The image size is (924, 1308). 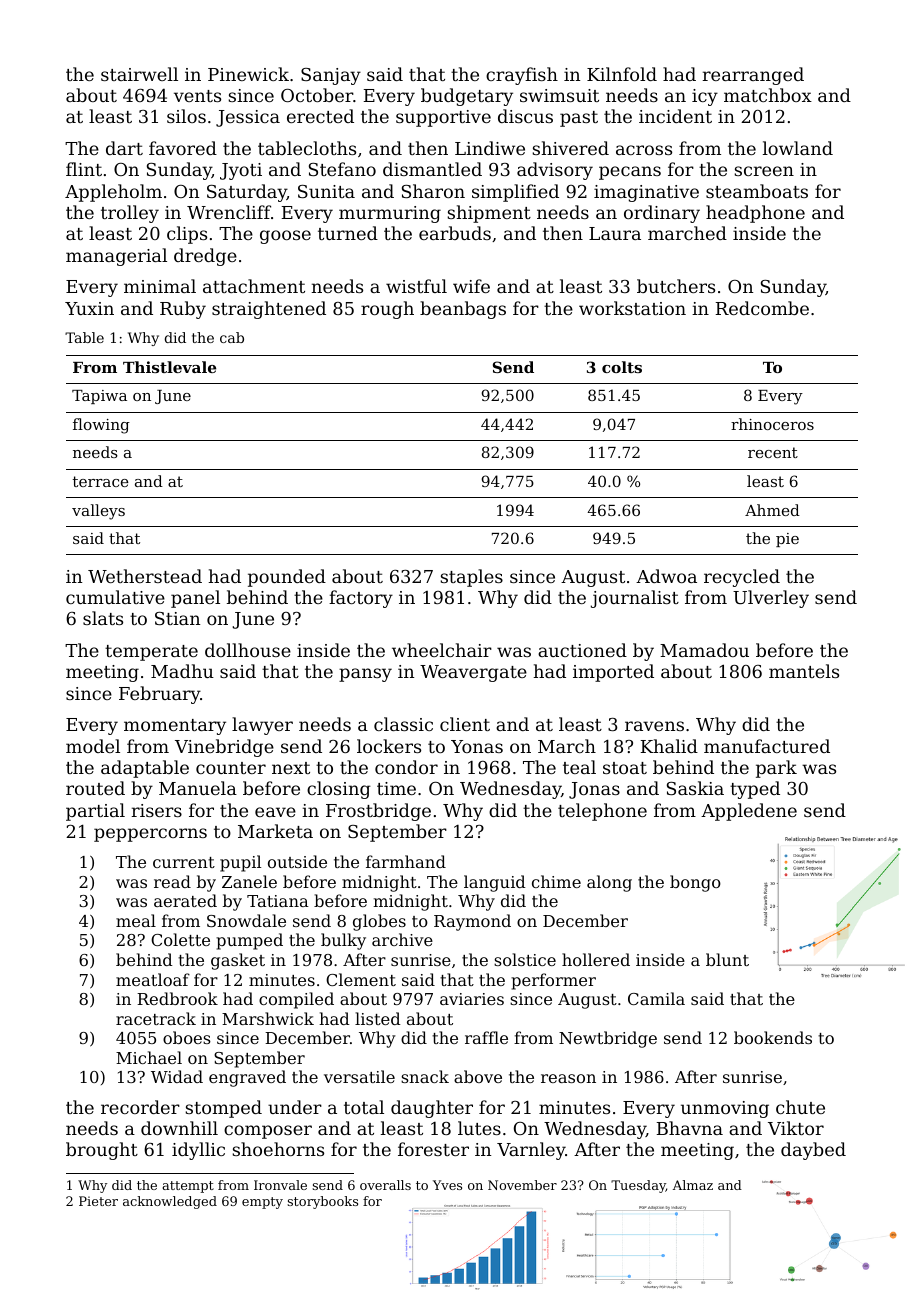 What do you see at coordinates (767, 746) in the page?
I see `manufactured` at bounding box center [767, 746].
